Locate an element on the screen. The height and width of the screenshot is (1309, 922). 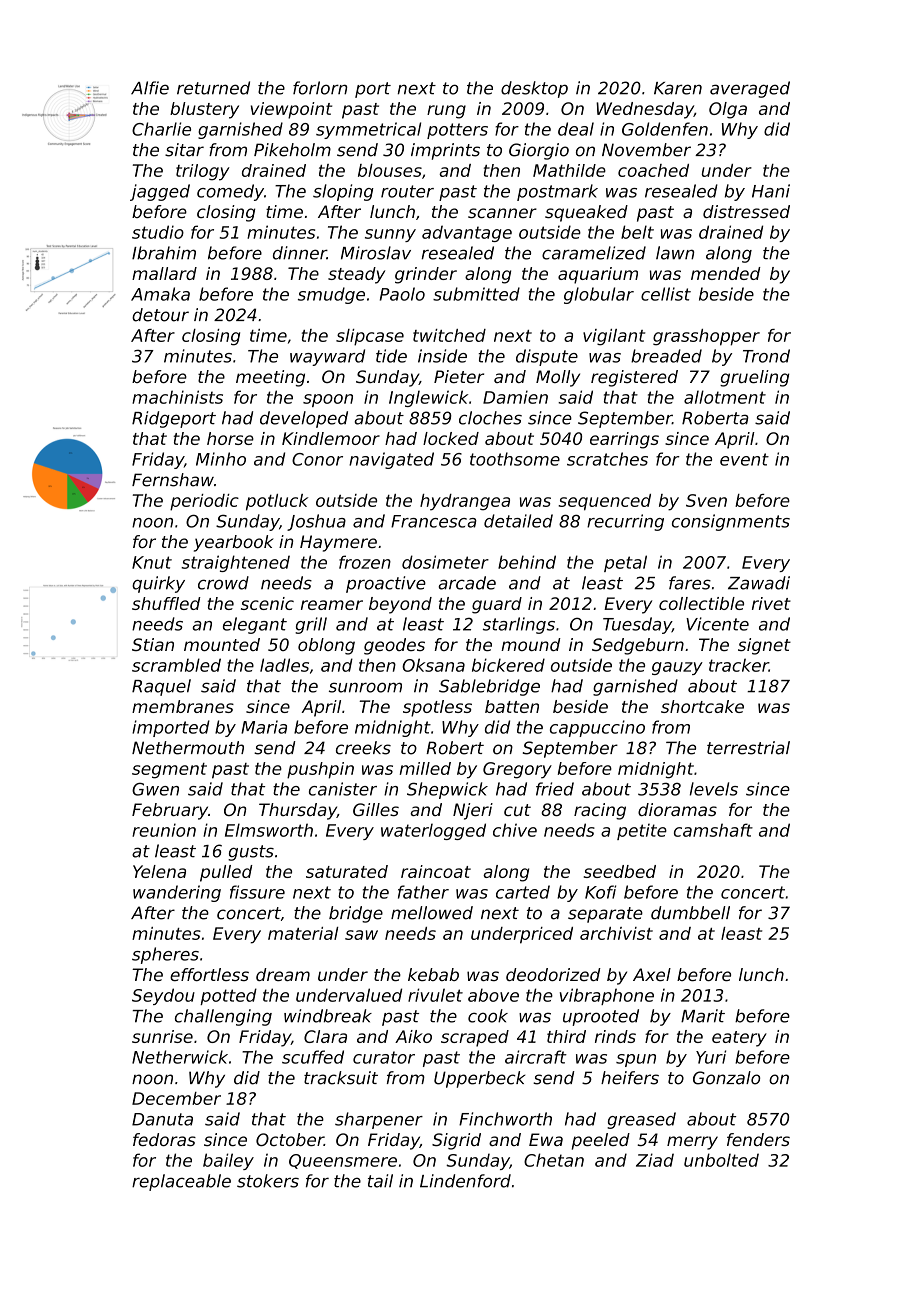
gusts is located at coordinates (251, 853).
